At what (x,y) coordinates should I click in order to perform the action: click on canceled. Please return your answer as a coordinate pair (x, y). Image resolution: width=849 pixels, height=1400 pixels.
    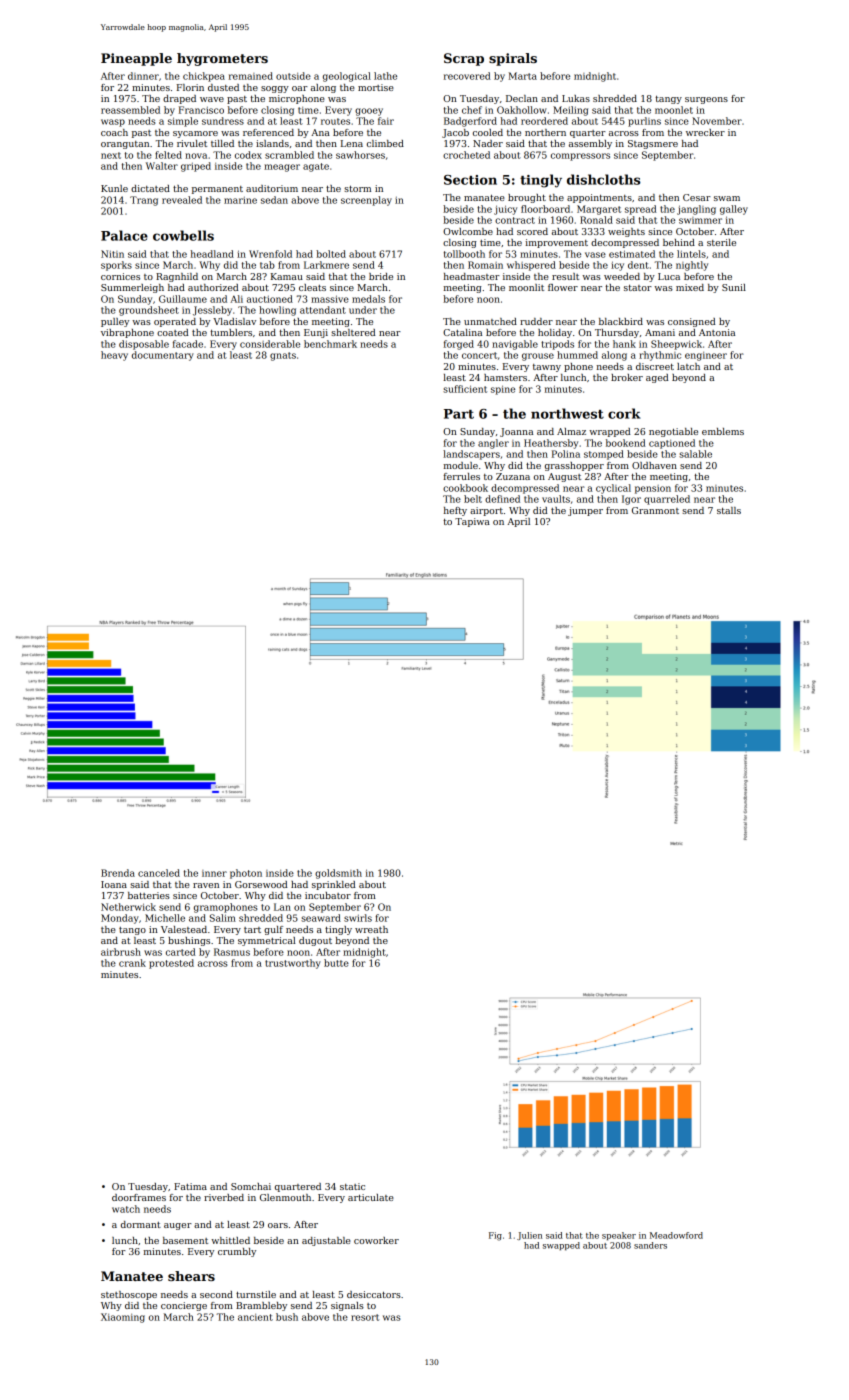
    Looking at the image, I should click on (159, 873).
